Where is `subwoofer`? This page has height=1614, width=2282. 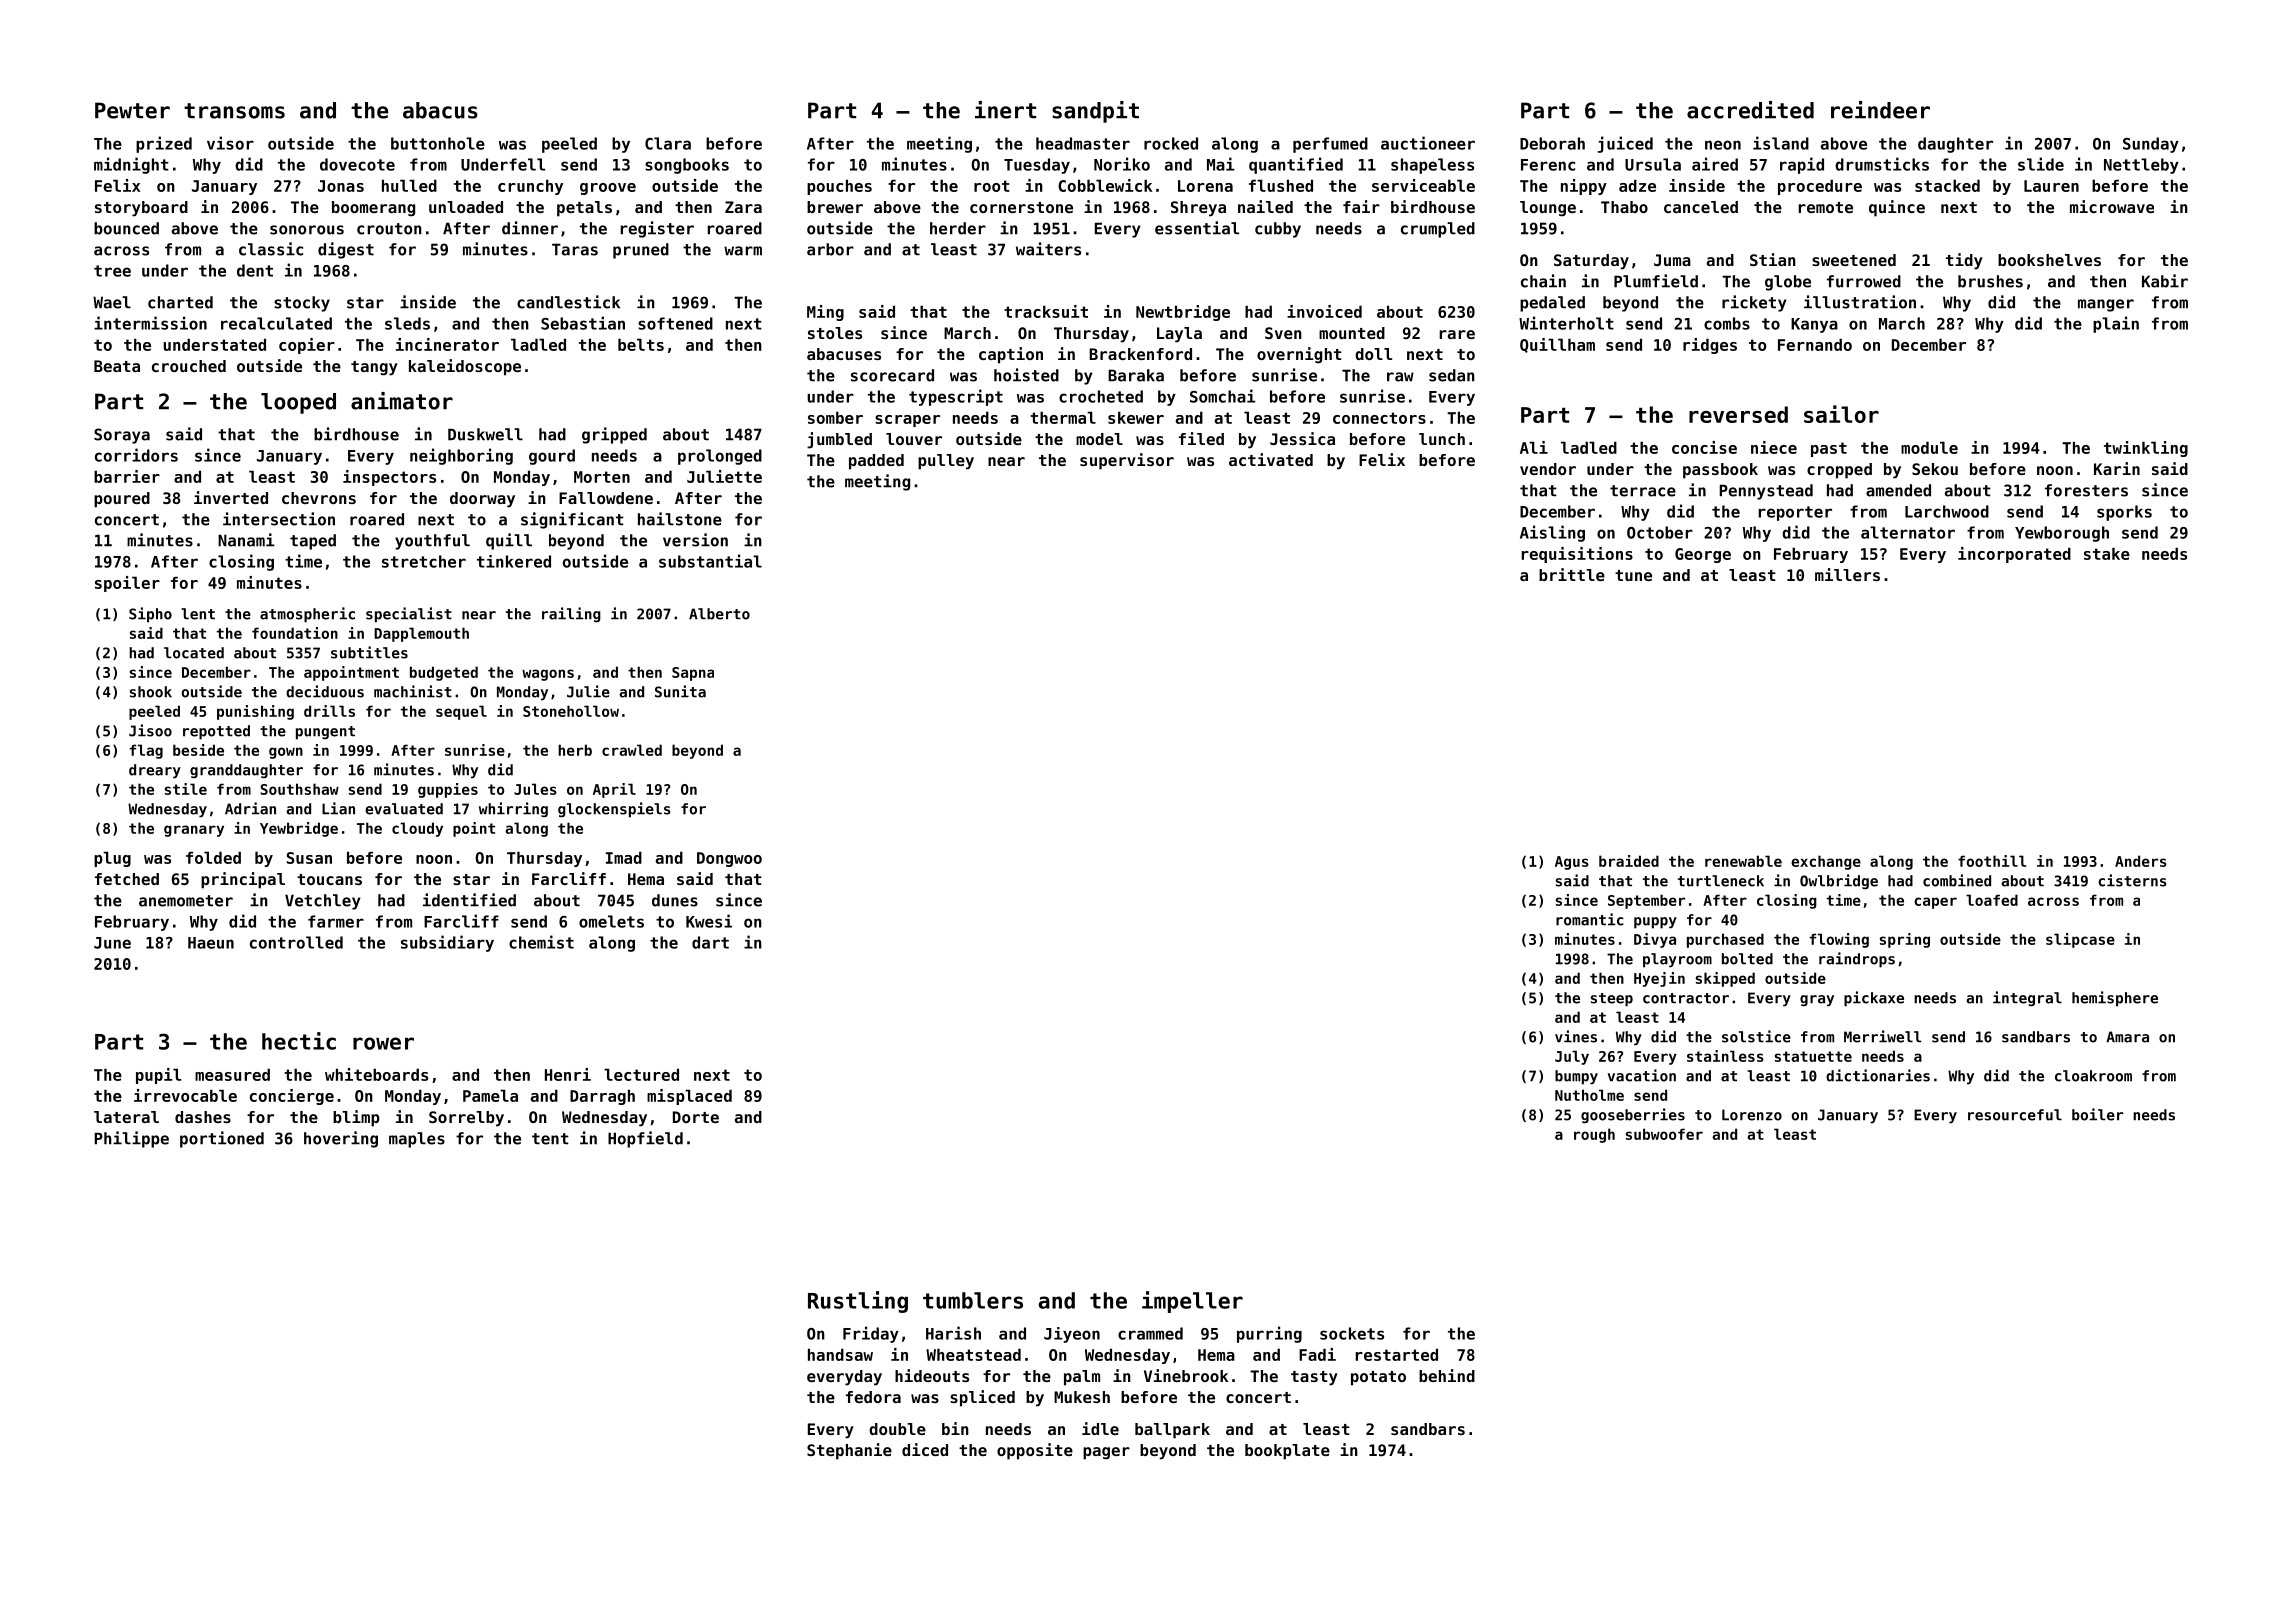
subwoofer is located at coordinates (1664, 1134).
